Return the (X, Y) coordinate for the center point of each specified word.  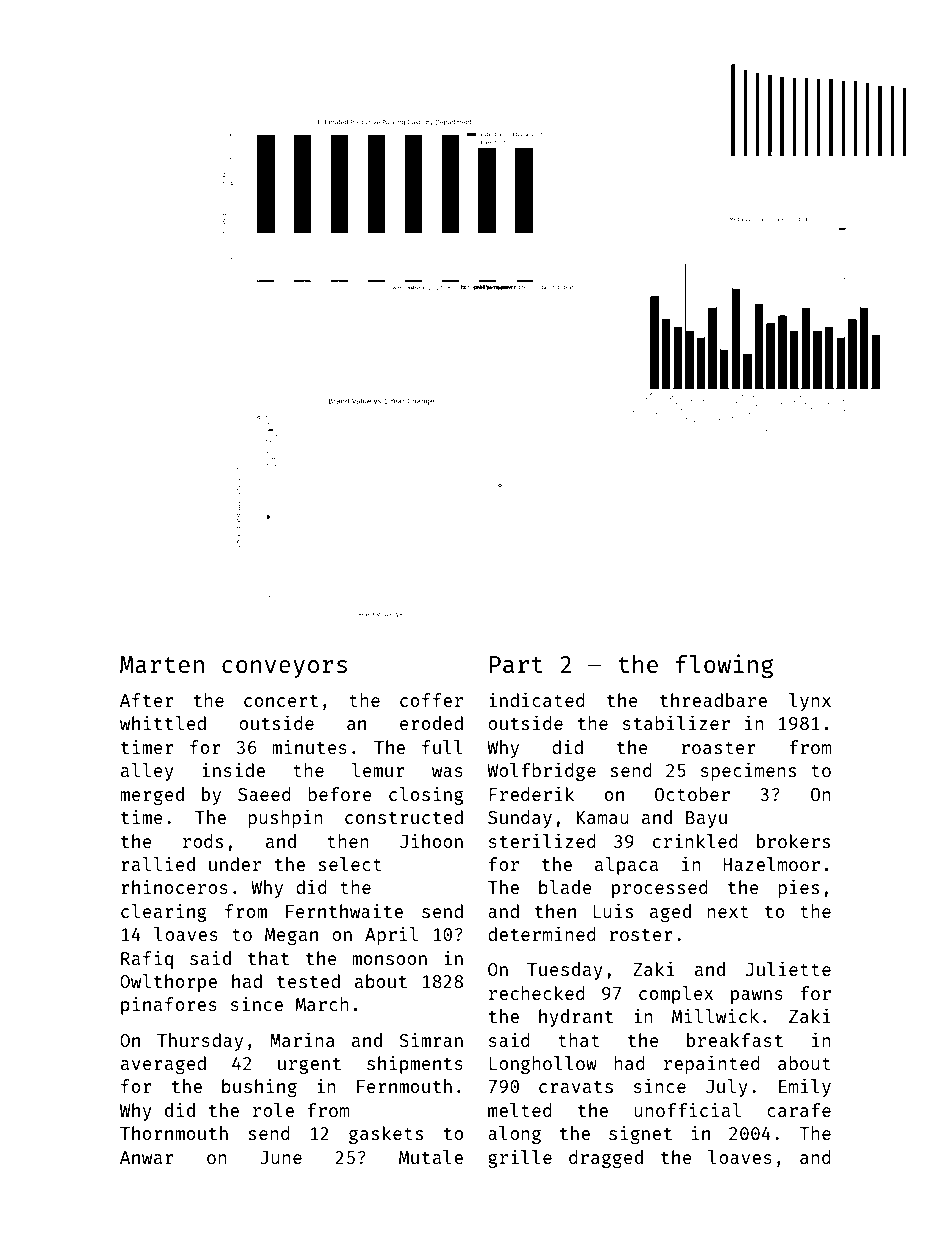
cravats (576, 1087)
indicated (536, 700)
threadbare (713, 700)
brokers (793, 841)
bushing (259, 1088)
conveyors (284, 669)
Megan (291, 936)
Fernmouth (404, 1086)
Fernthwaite (344, 911)
